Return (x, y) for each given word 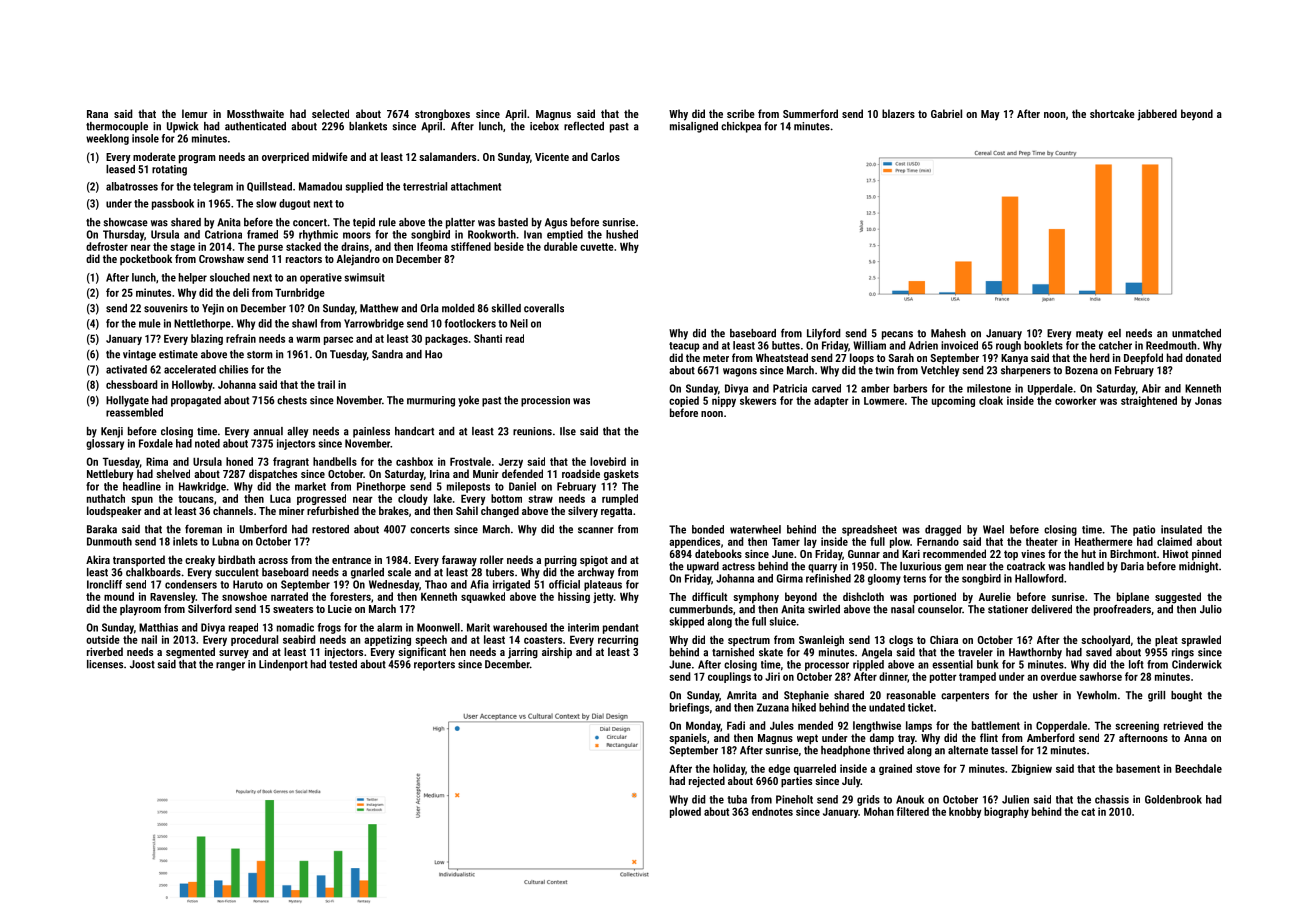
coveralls (544, 308)
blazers (898, 113)
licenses (105, 664)
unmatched (1196, 333)
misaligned (694, 127)
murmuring (431, 401)
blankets (368, 126)
